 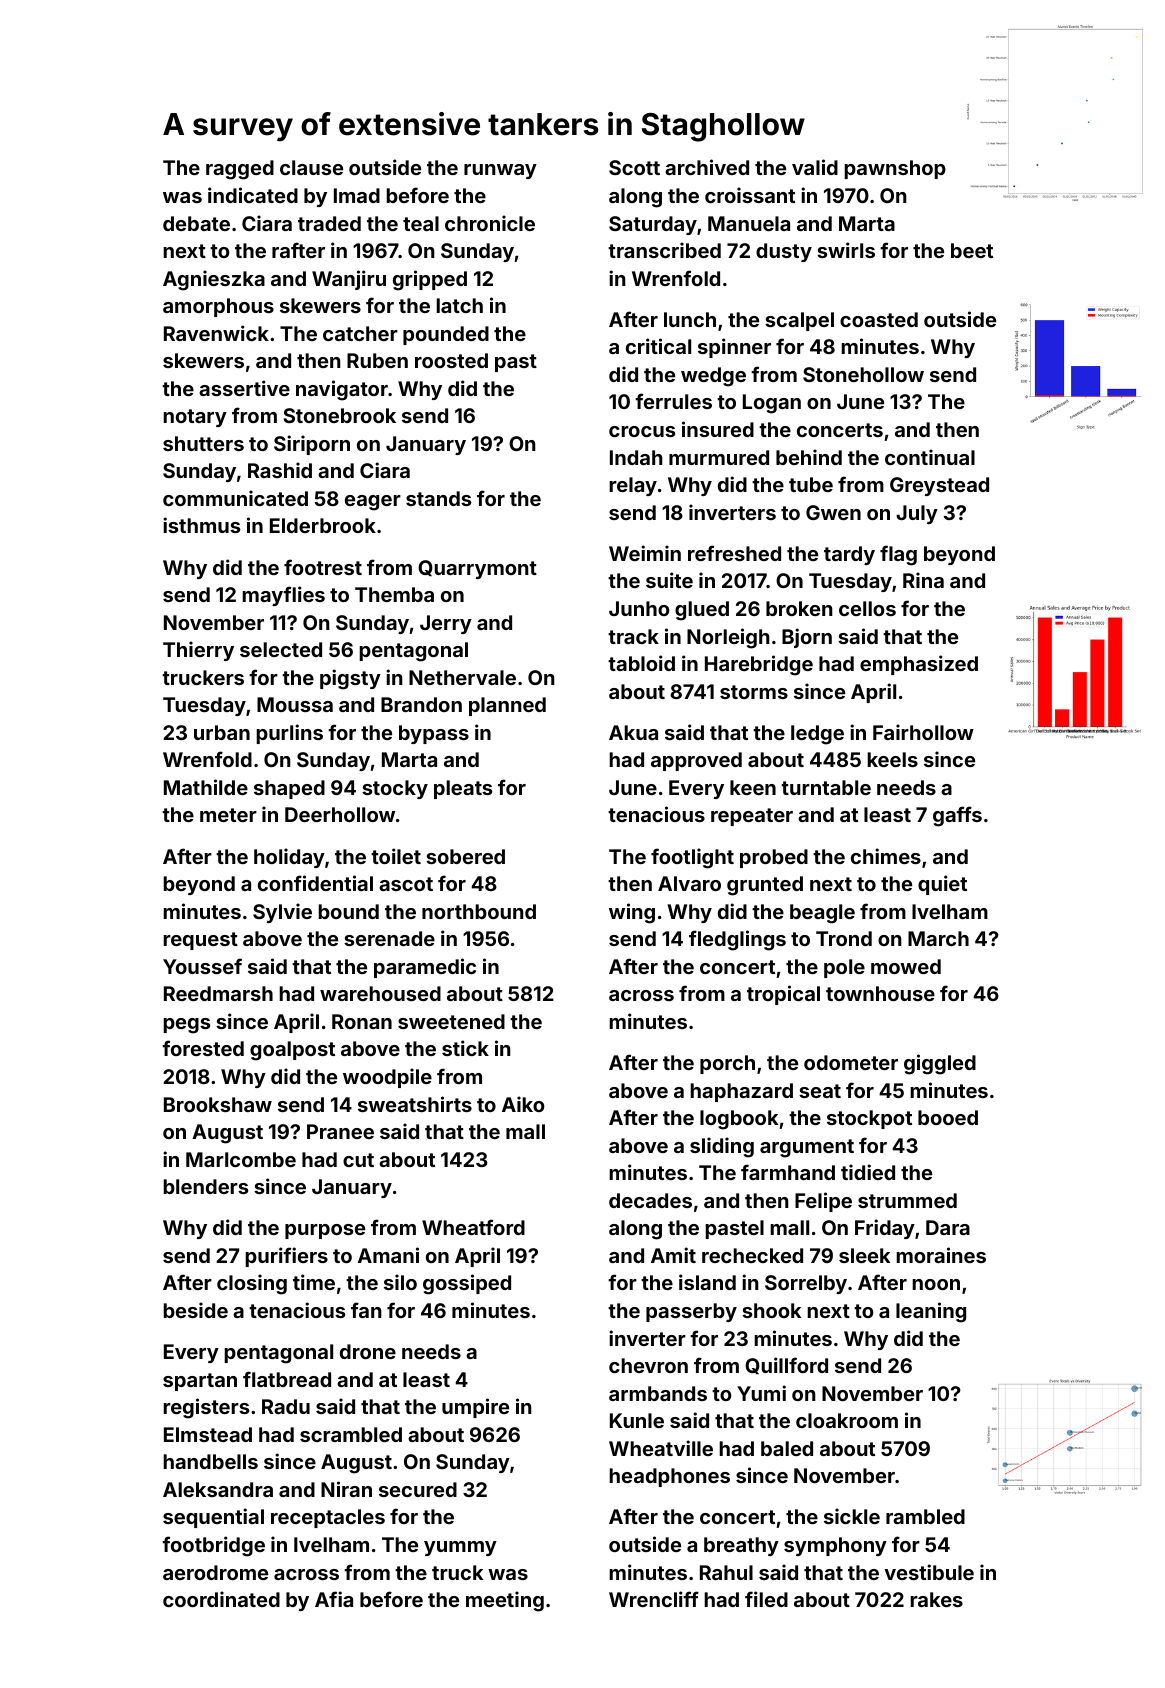 I want to click on runway, so click(x=500, y=171).
